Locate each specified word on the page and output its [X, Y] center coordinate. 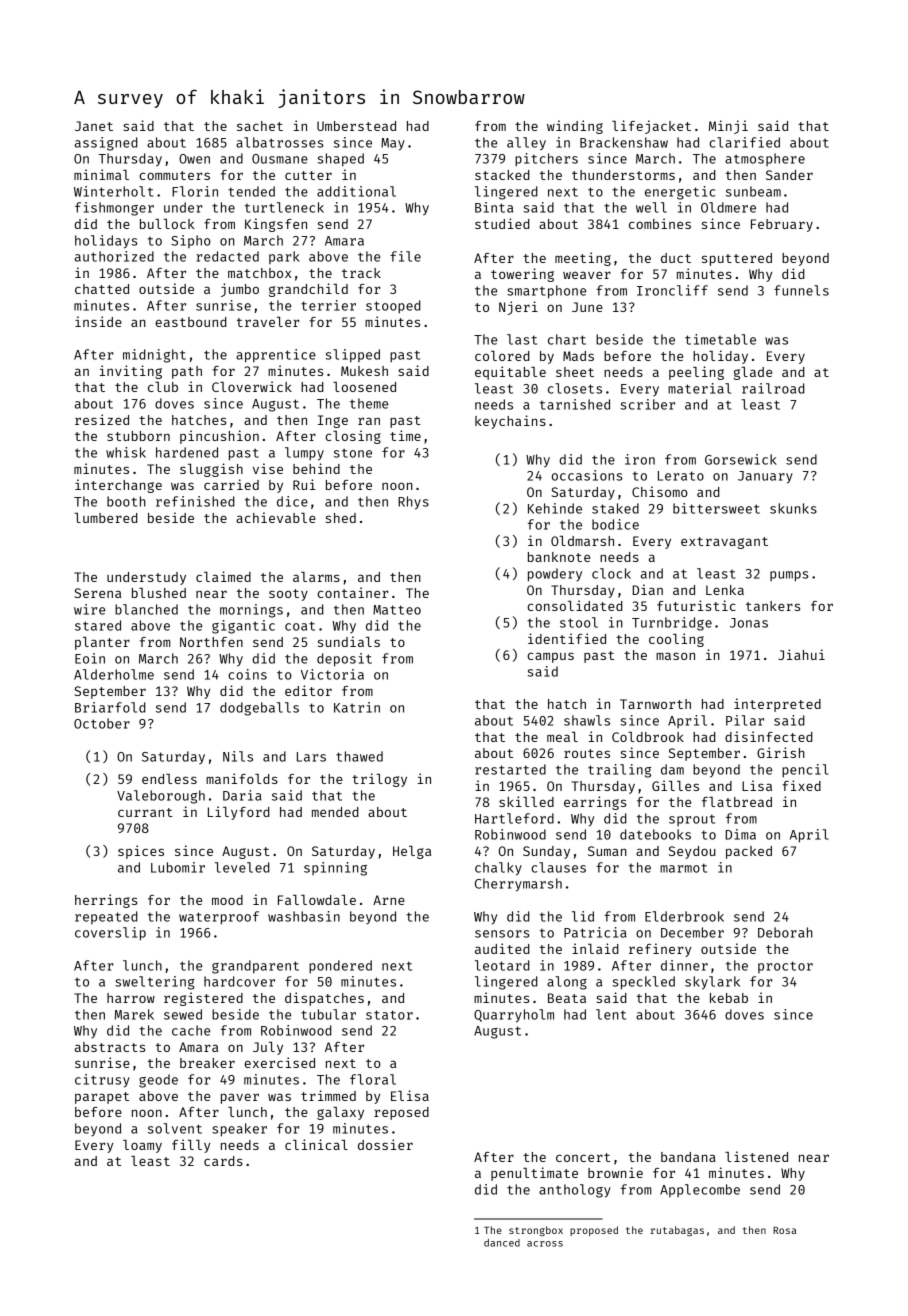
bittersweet [716, 508]
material [699, 388]
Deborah [785, 932]
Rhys [413, 503]
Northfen [211, 642]
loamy [142, 1146]
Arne [389, 900]
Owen [194, 159]
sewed [183, 1014]
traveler [268, 322]
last [522, 339]
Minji [728, 127]
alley [526, 144]
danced [502, 1243]
